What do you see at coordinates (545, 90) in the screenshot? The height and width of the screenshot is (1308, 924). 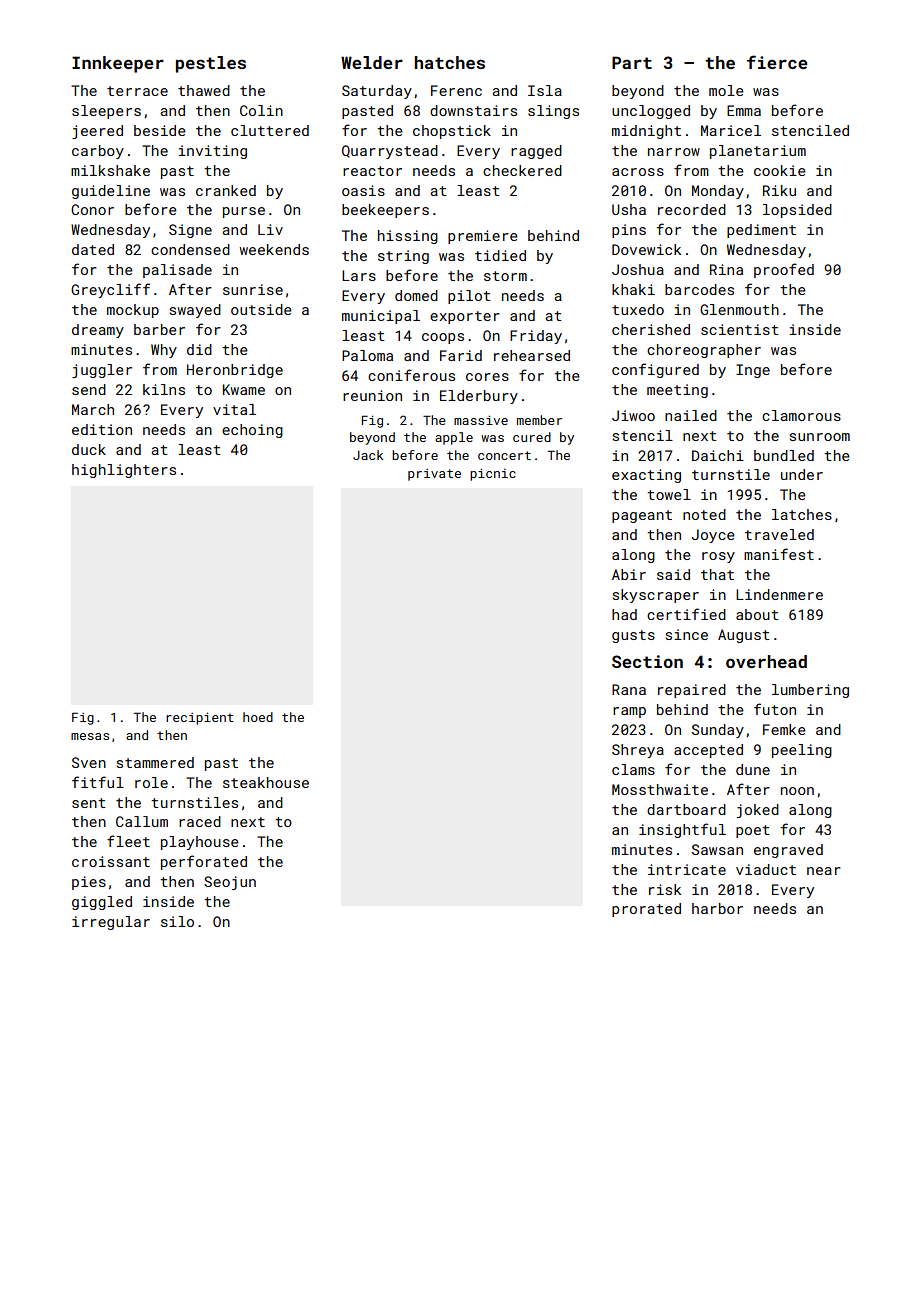 I see `Isla` at bounding box center [545, 90].
